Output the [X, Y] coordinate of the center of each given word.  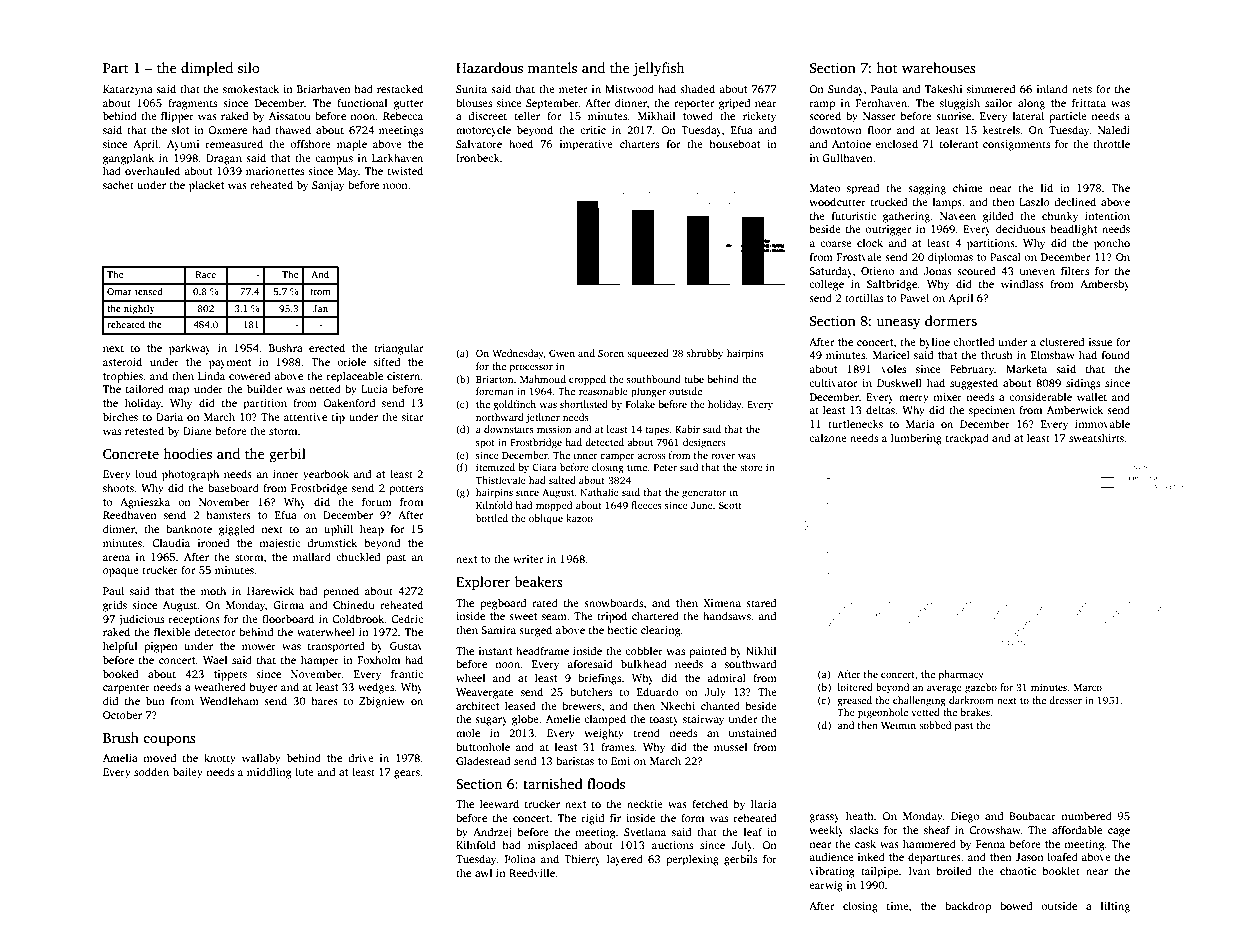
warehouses [939, 67]
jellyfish [658, 69]
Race [206, 274]
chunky [1060, 217]
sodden [151, 771]
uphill [338, 530]
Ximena [722, 603]
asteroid [122, 361]
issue [1100, 342]
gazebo [981, 688]
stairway [704, 720]
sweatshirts [1096, 437]
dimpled [207, 69]
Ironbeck [478, 157]
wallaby [261, 759]
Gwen [562, 353]
